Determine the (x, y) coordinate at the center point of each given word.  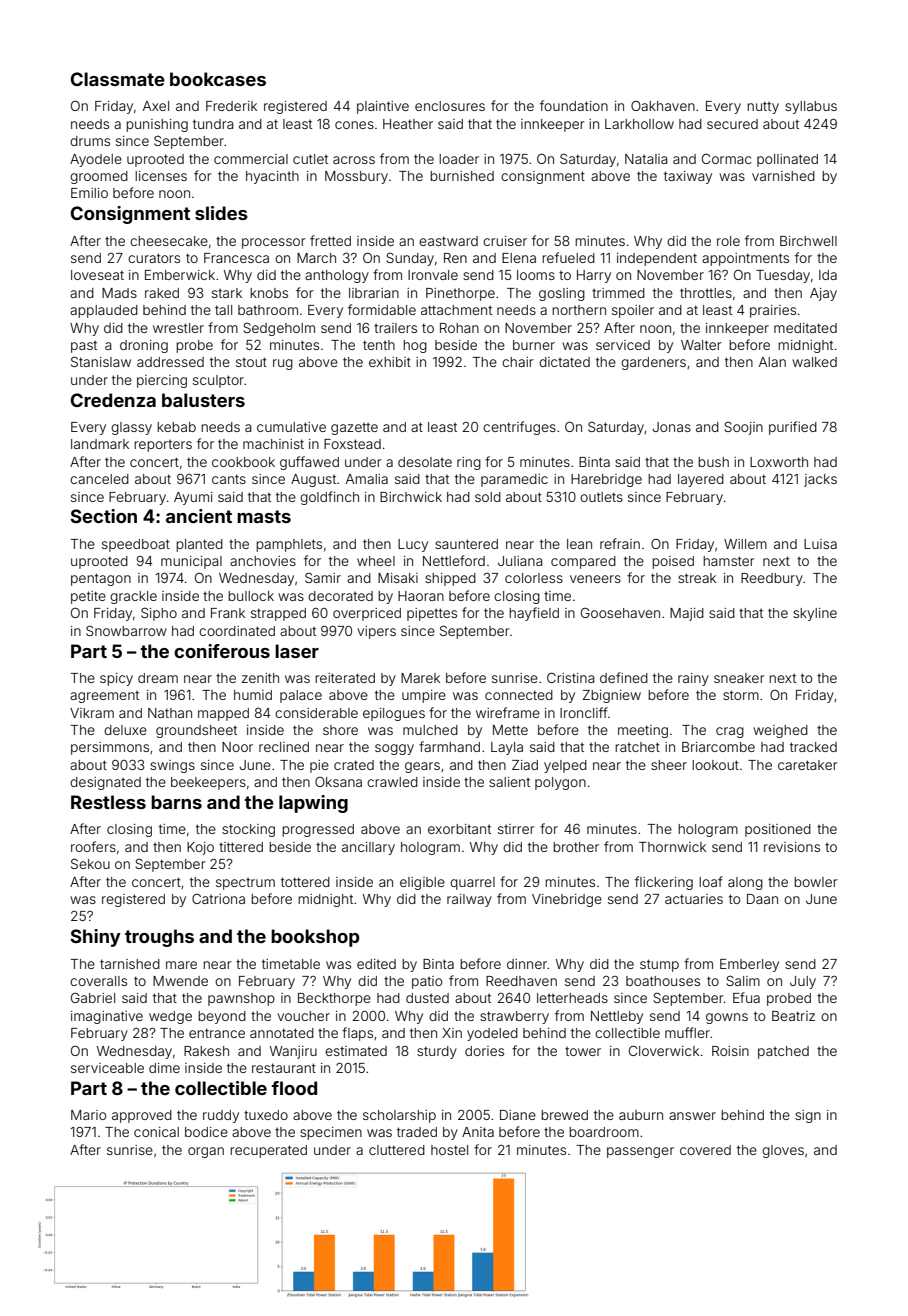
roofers (93, 846)
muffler (687, 1032)
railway (469, 900)
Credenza (113, 400)
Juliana (520, 561)
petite (88, 597)
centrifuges (519, 428)
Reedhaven (521, 981)
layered (701, 480)
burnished (462, 176)
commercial (251, 159)
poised (673, 562)
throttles (706, 293)
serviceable (107, 1068)
